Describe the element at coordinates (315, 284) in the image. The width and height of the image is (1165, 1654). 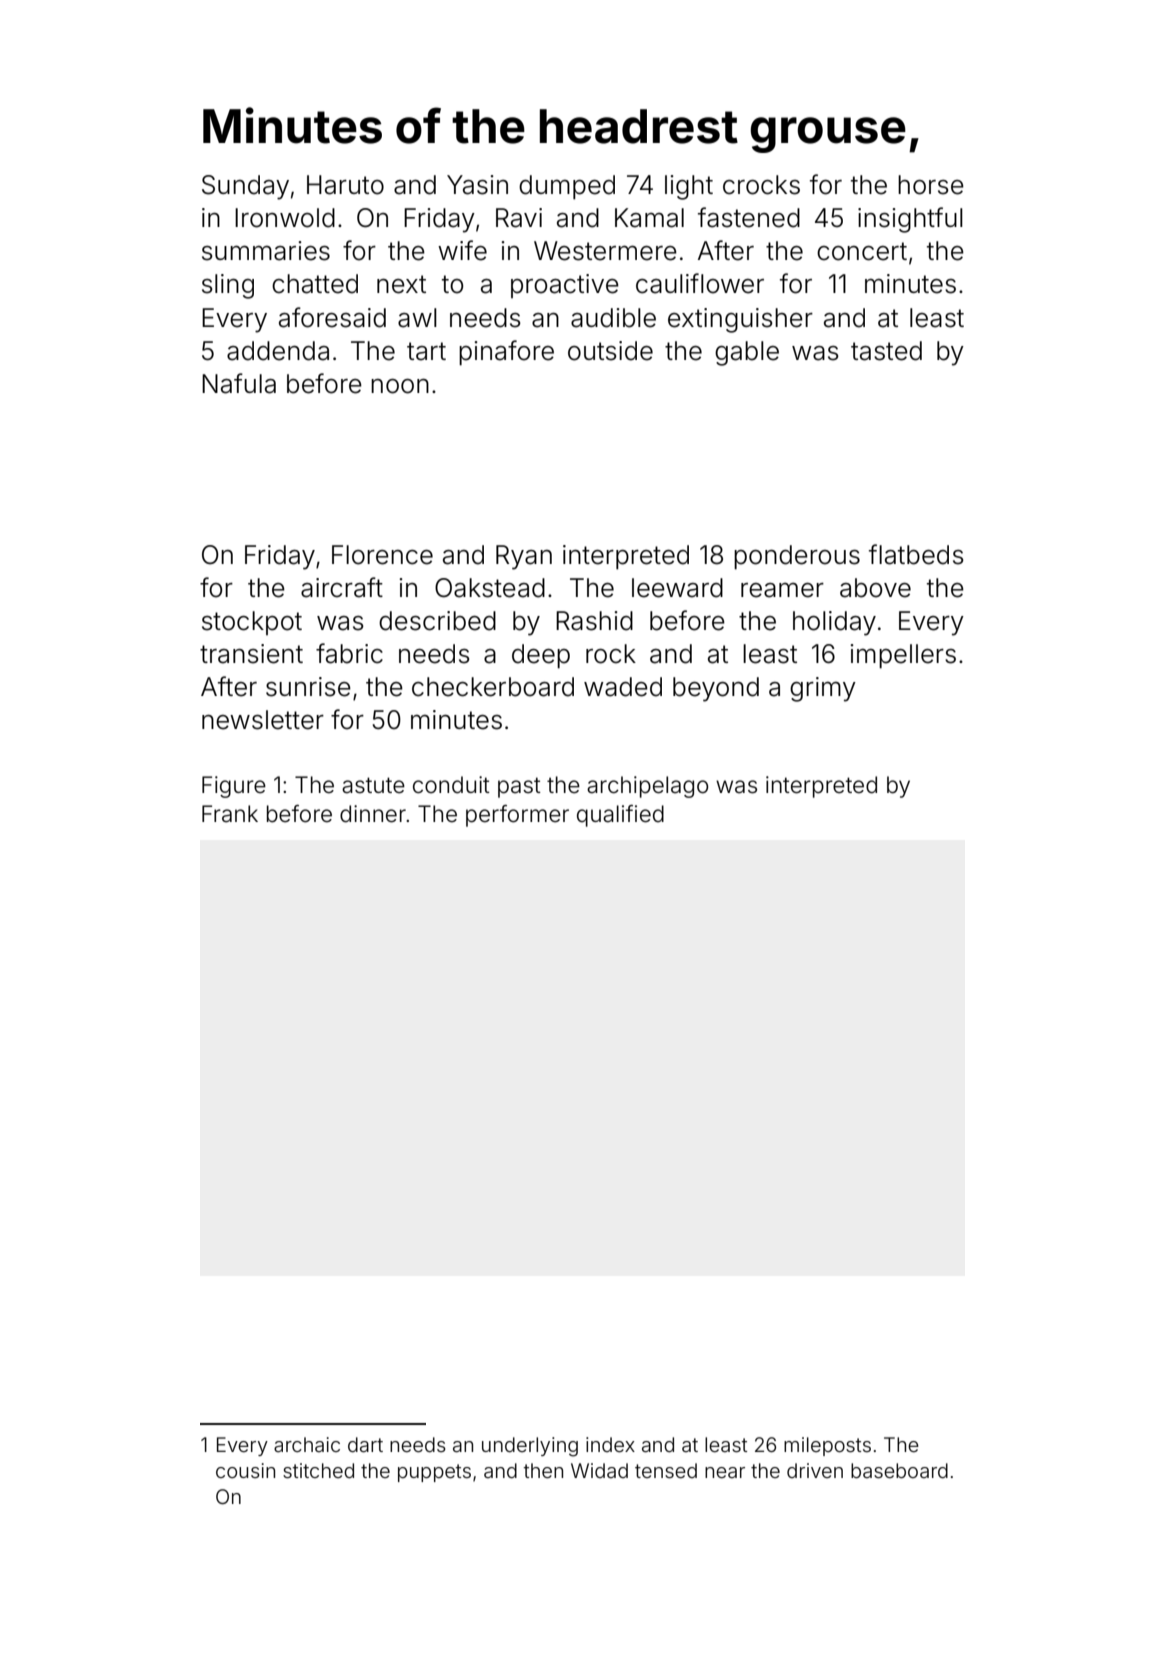
I see `chatted` at that location.
